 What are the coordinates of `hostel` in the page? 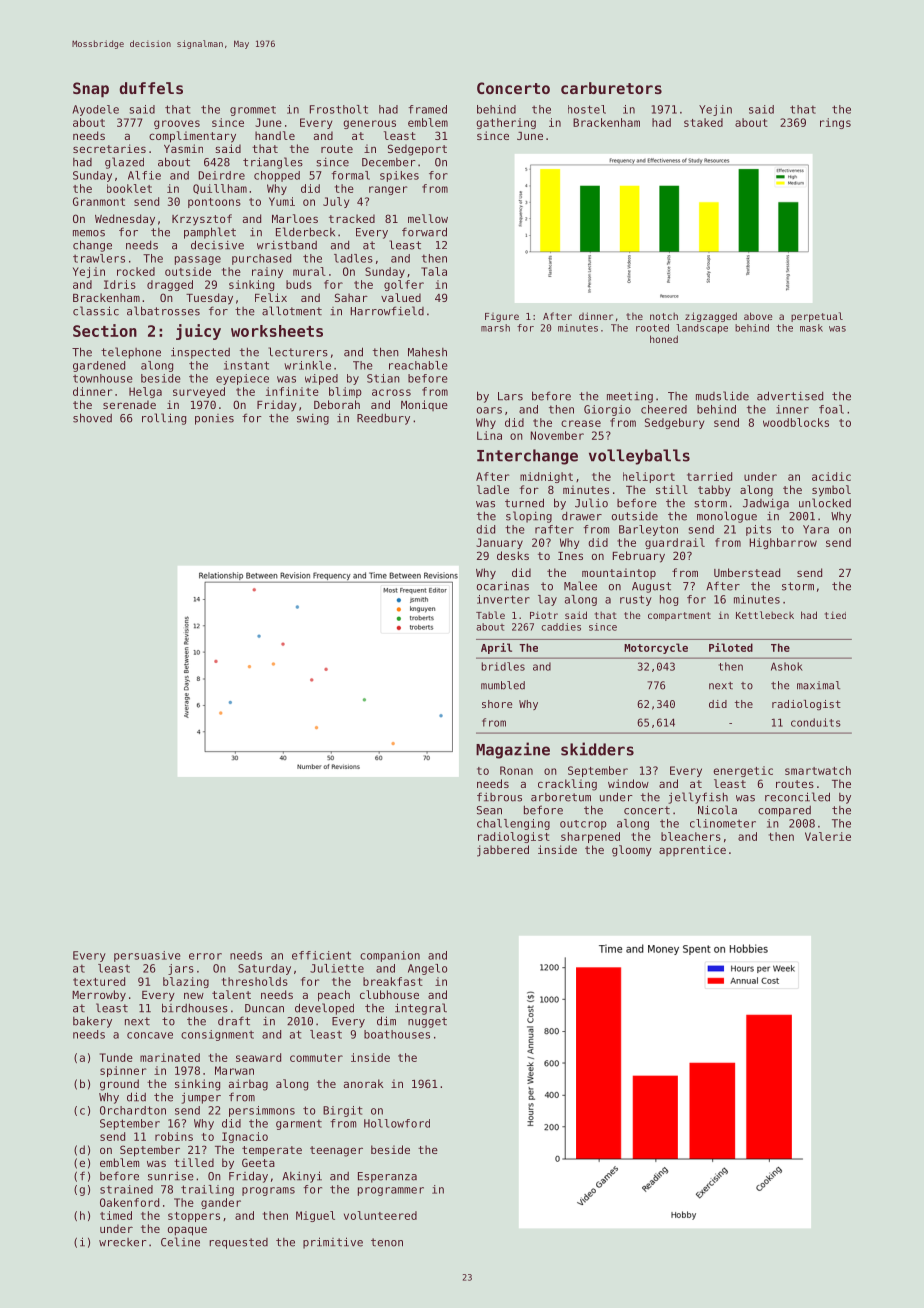 It's located at (587, 109).
